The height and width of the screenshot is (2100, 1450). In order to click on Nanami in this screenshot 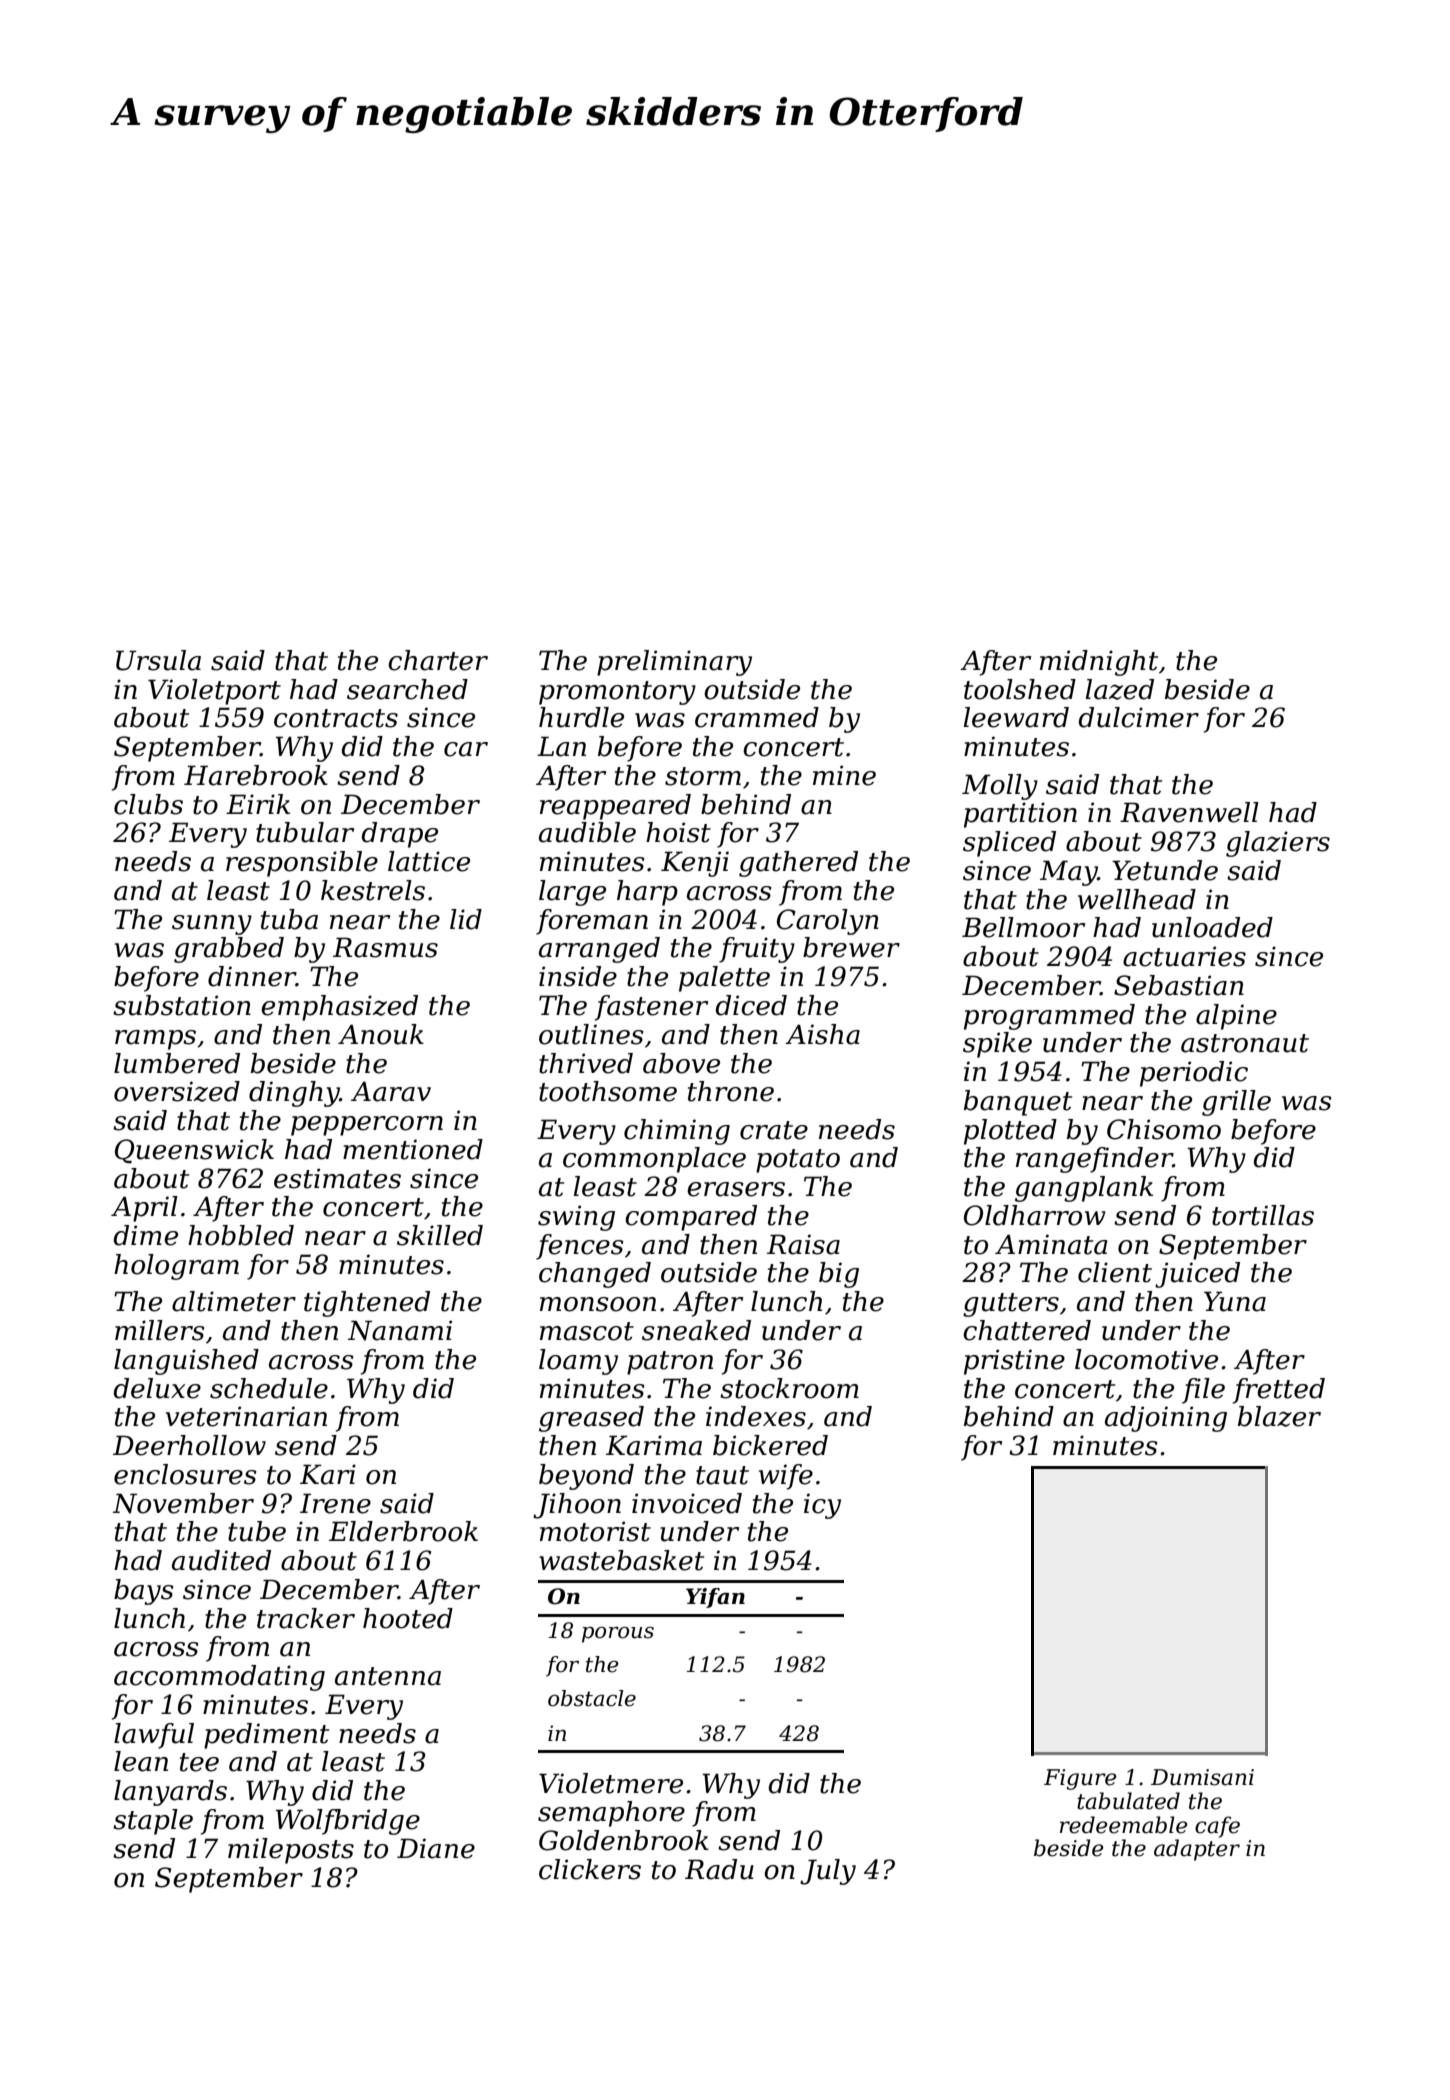, I will do `click(400, 1330)`.
